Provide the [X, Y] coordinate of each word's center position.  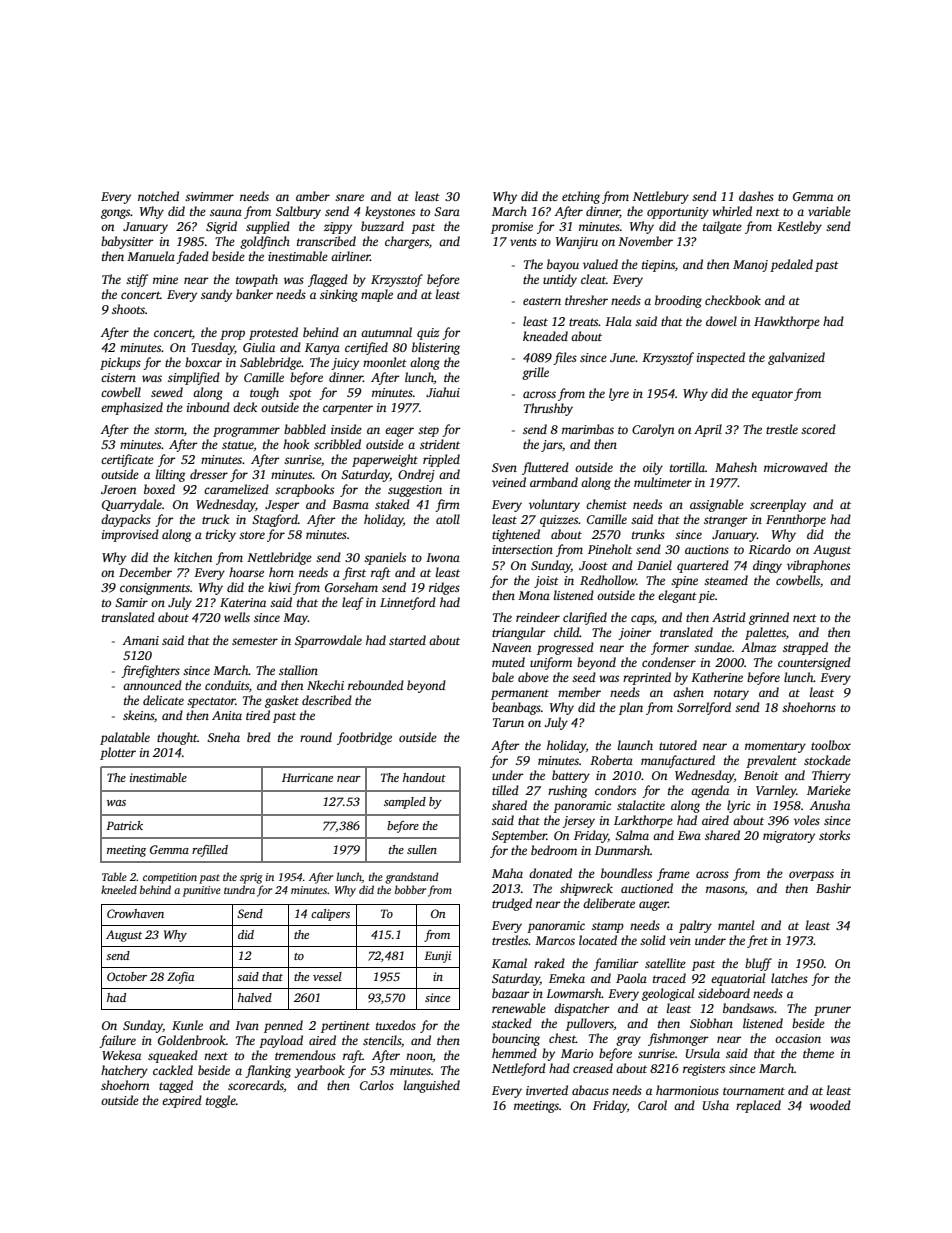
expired [182, 1101]
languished [432, 1086]
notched [158, 196]
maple [377, 295]
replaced [758, 1106]
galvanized [796, 358]
